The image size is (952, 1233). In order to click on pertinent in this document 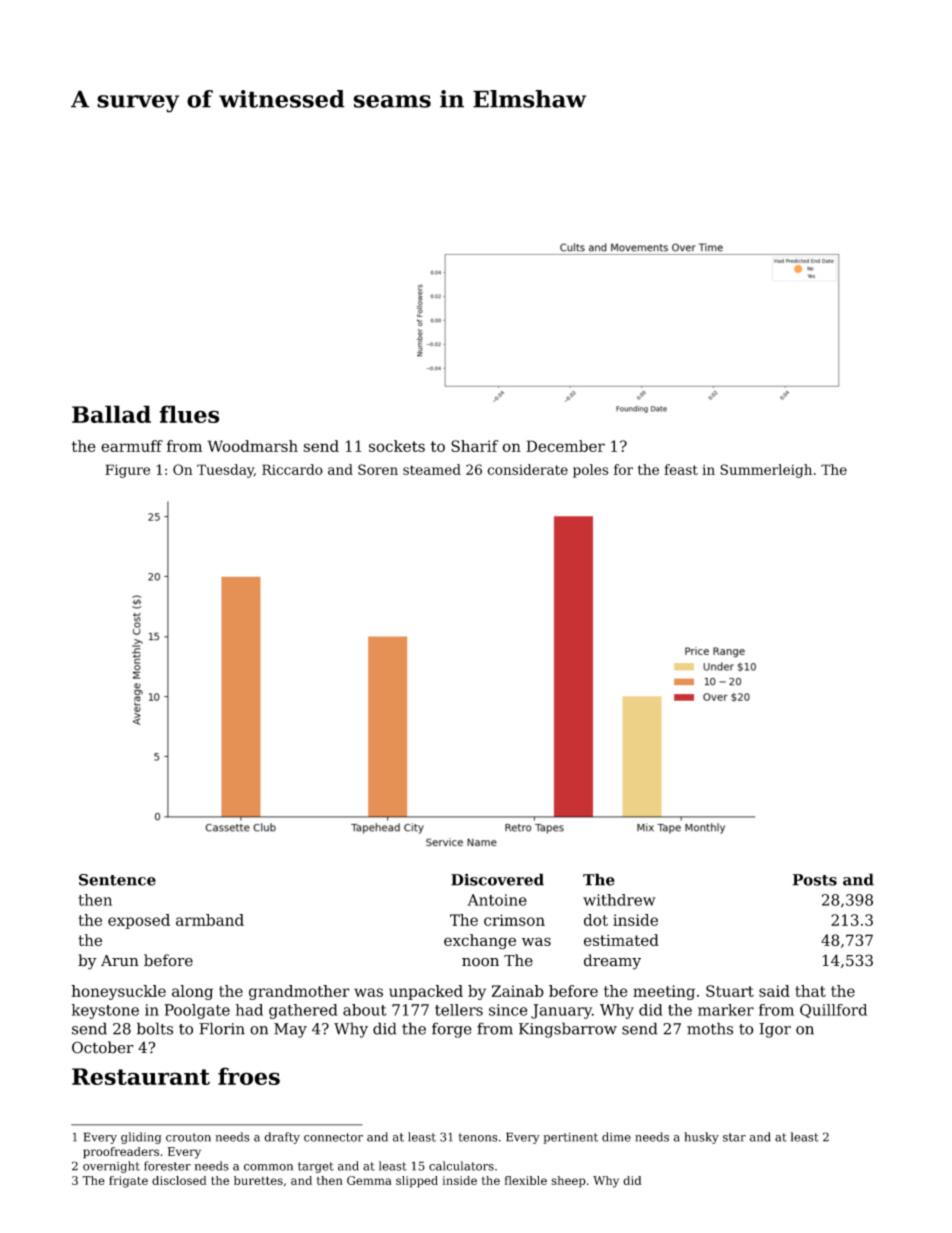, I will do `click(570, 1138)`.
